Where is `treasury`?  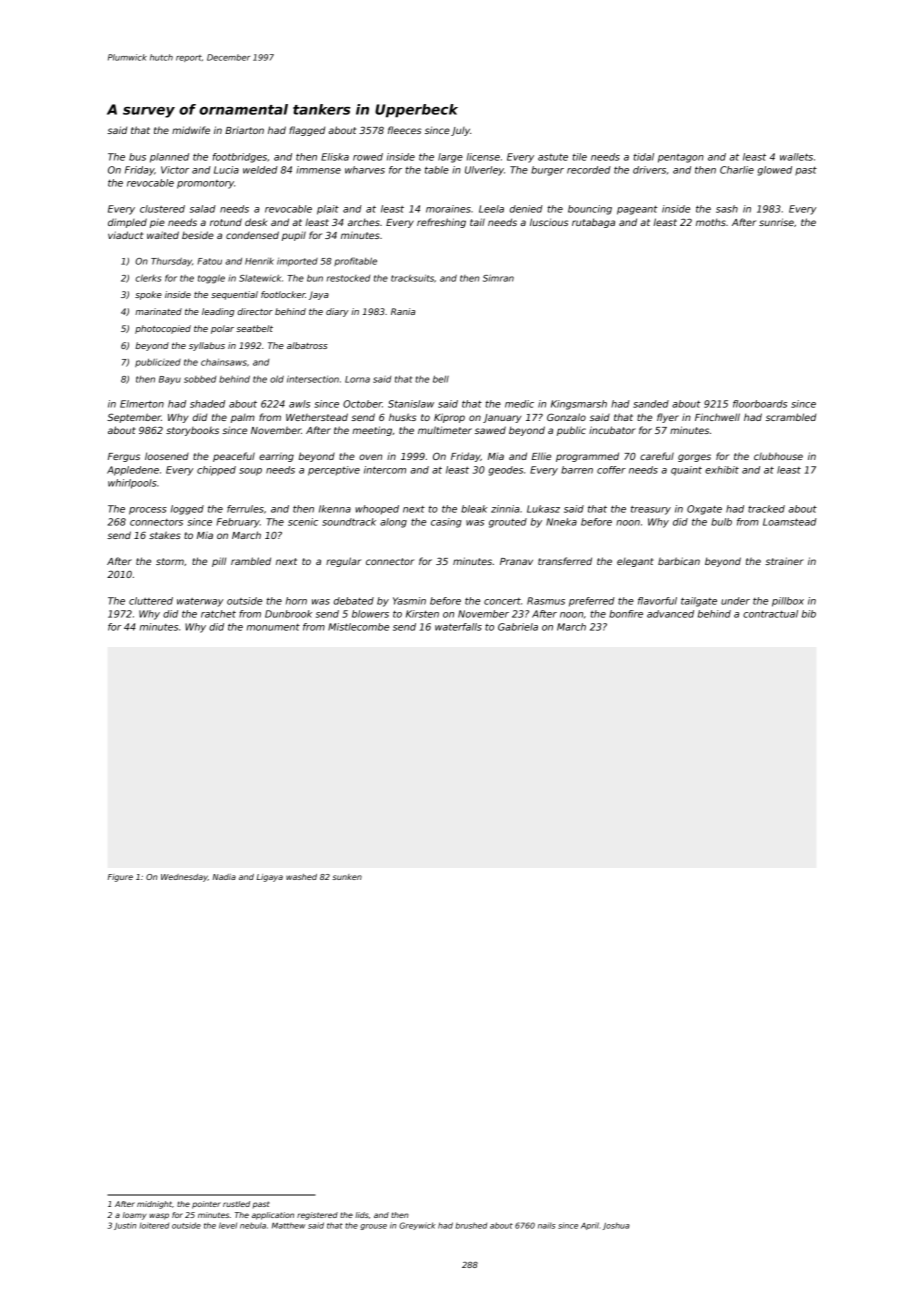 treasury is located at coordinates (651, 510).
